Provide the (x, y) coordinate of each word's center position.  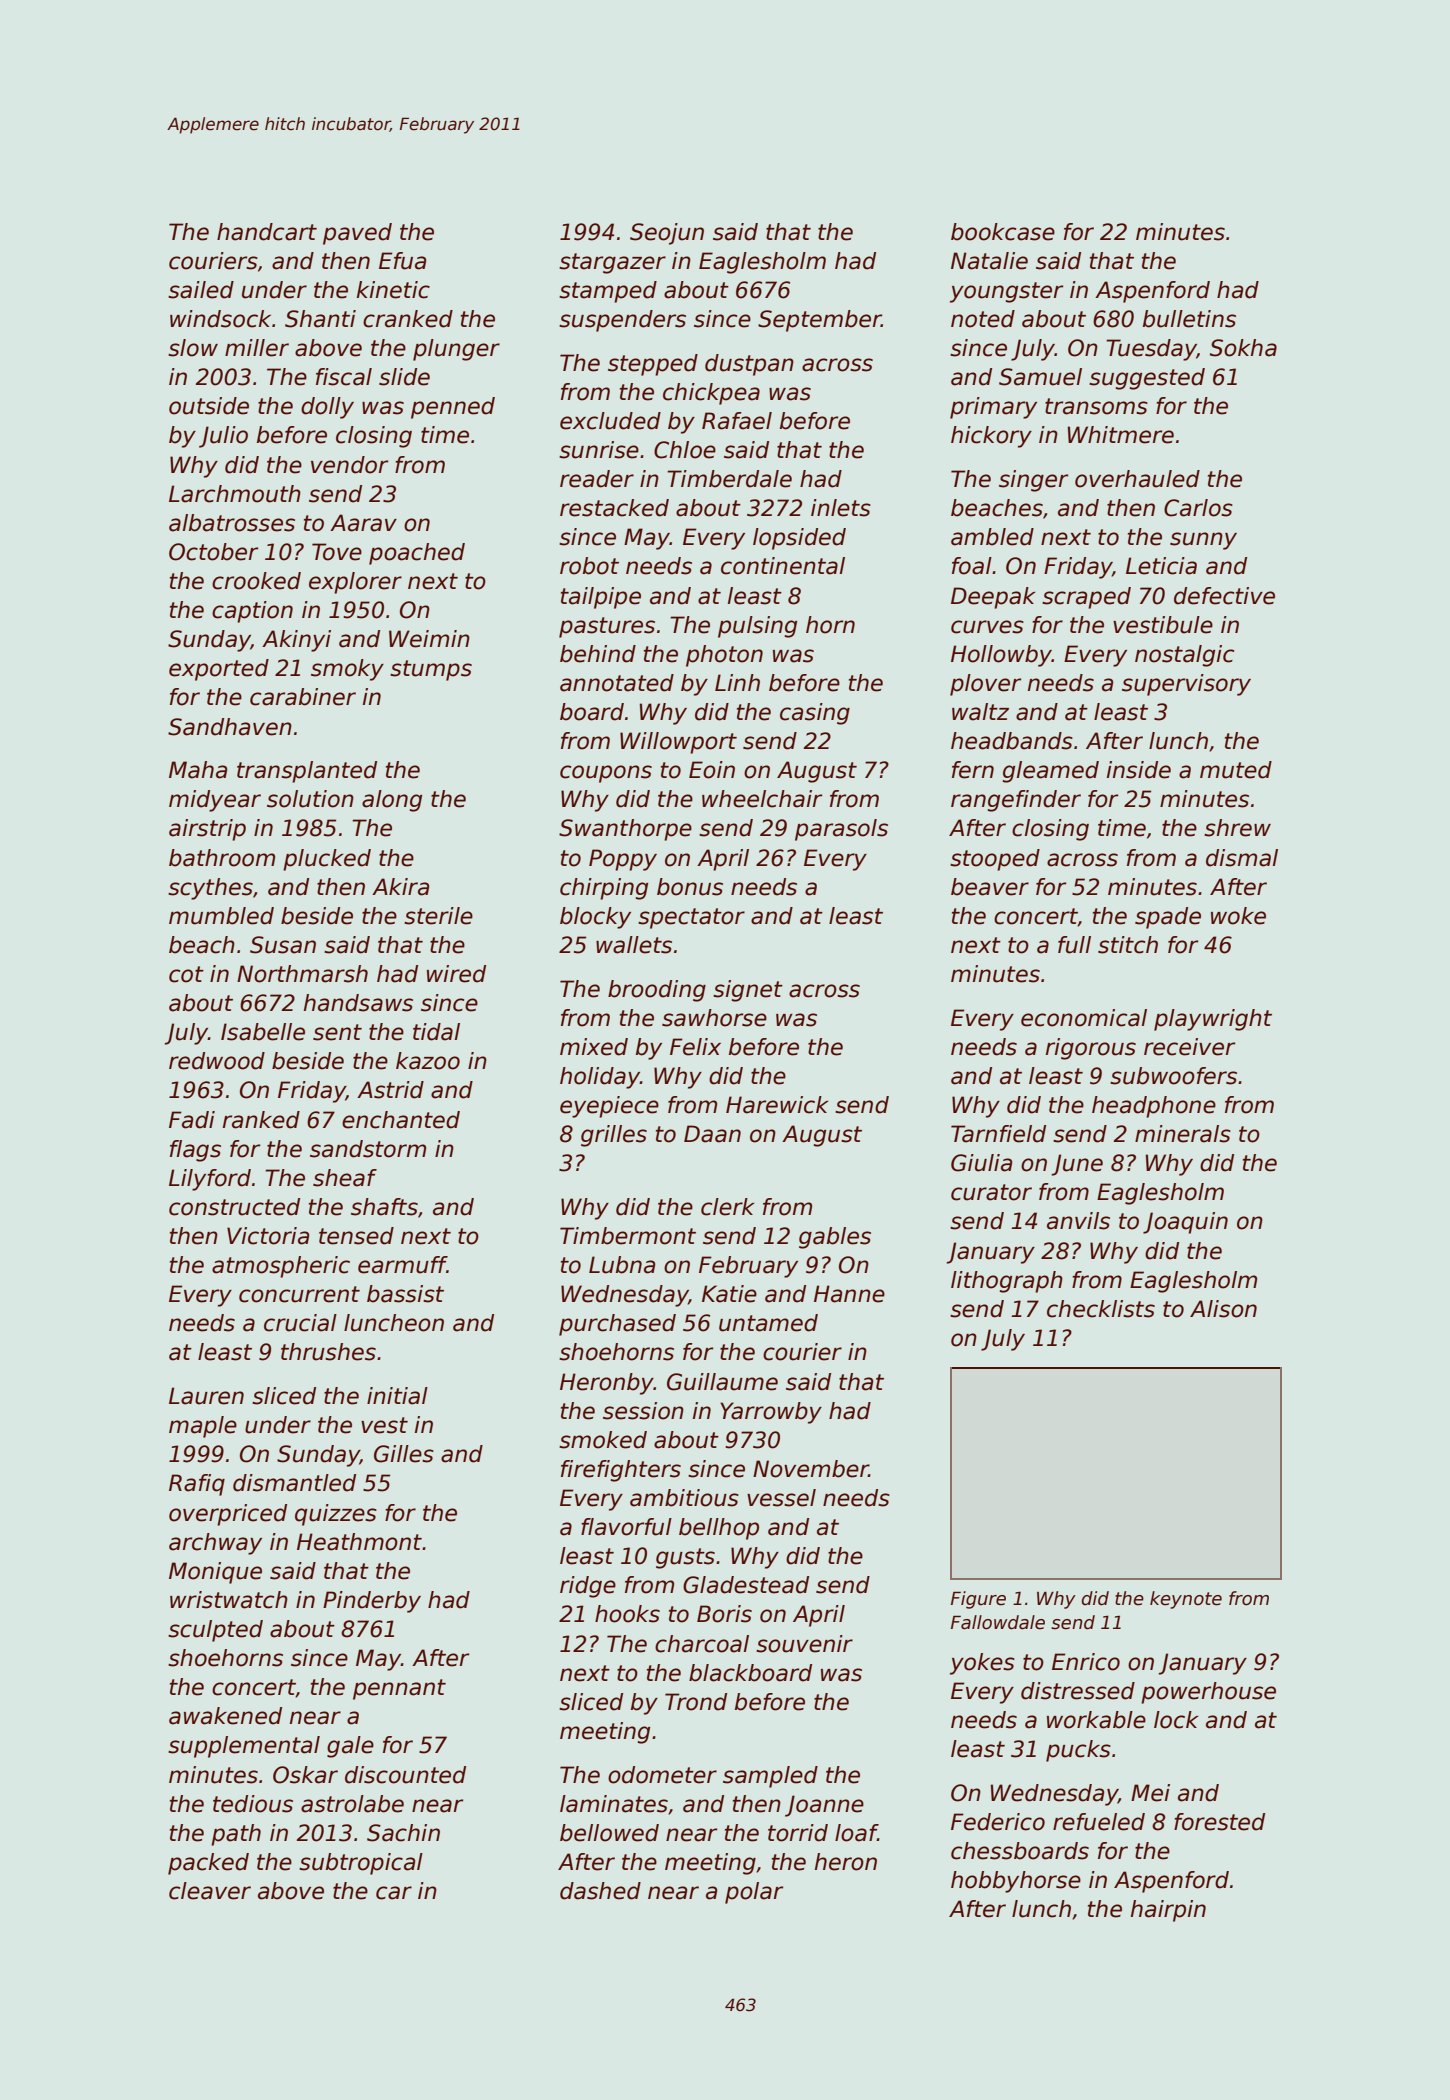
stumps (431, 670)
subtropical (361, 1864)
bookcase (1003, 232)
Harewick (777, 1105)
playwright (1213, 1020)
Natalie (989, 261)
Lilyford (210, 1180)
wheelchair (762, 799)
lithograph (1007, 1282)
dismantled (294, 1483)
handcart (267, 232)
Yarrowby (771, 1413)
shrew (1237, 828)
